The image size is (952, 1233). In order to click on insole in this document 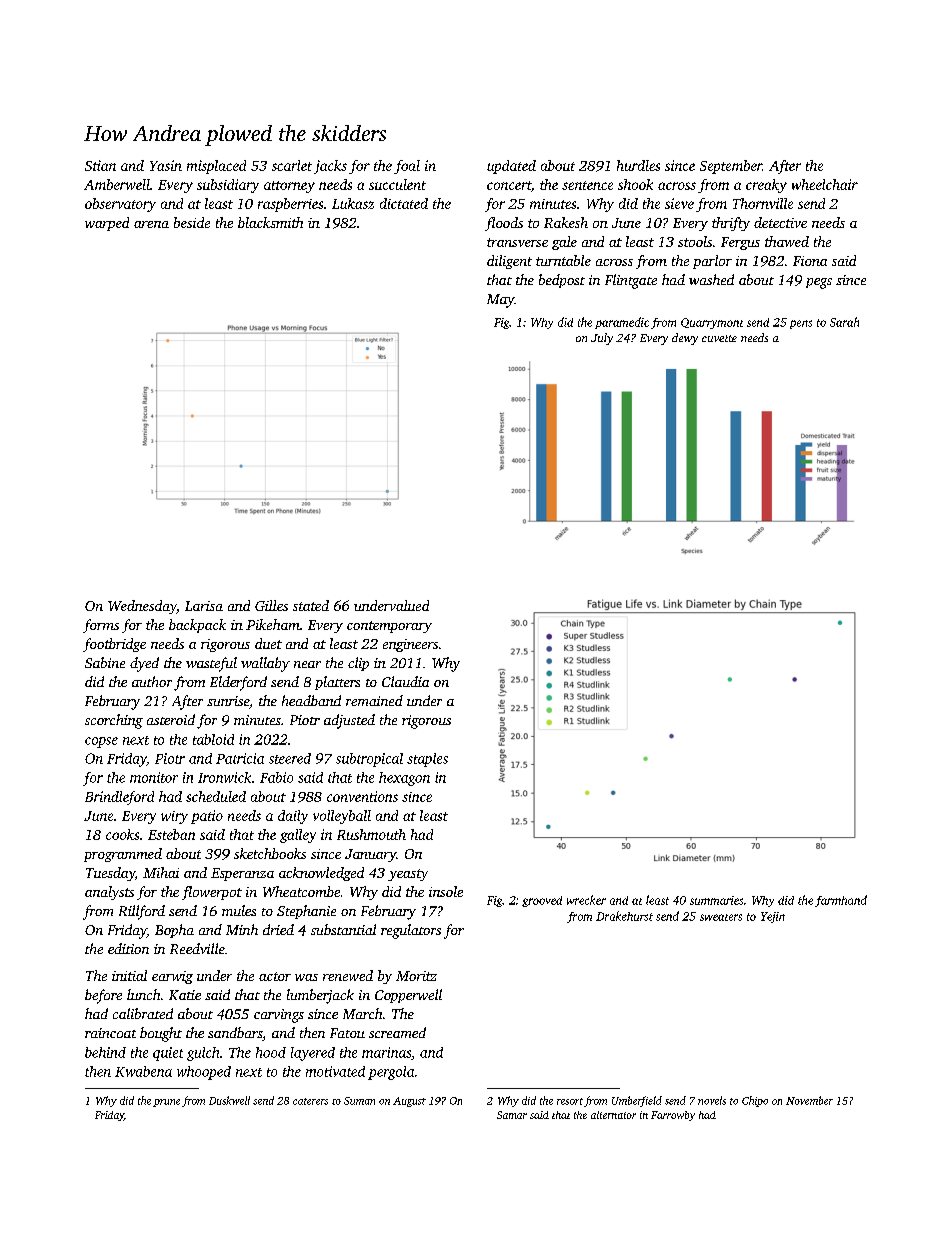, I will do `click(446, 891)`.
